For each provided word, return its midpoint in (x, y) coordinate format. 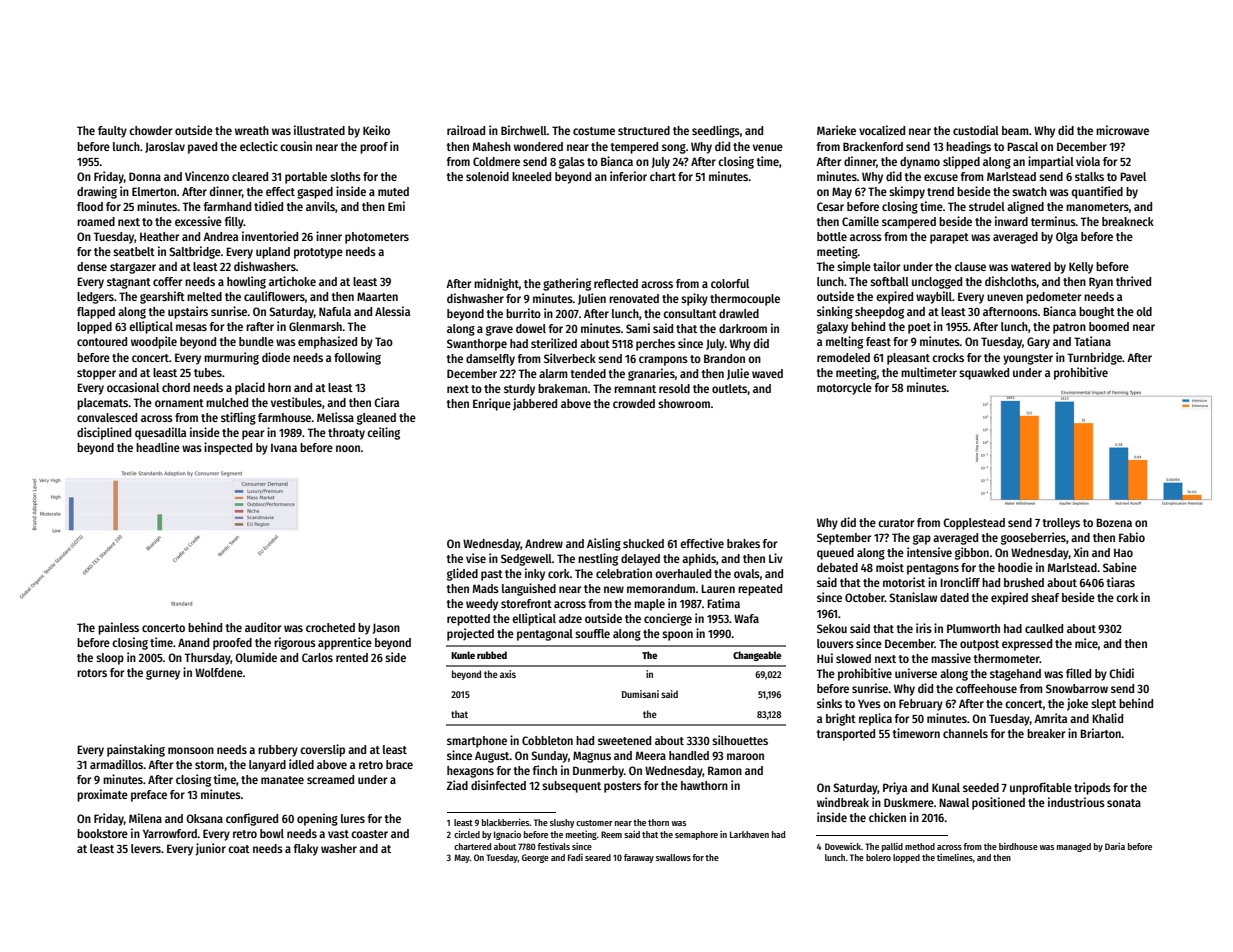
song (674, 149)
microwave (1122, 130)
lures (353, 818)
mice (1086, 643)
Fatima (723, 603)
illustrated (319, 130)
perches (655, 345)
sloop (110, 659)
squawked (984, 374)
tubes (208, 372)
